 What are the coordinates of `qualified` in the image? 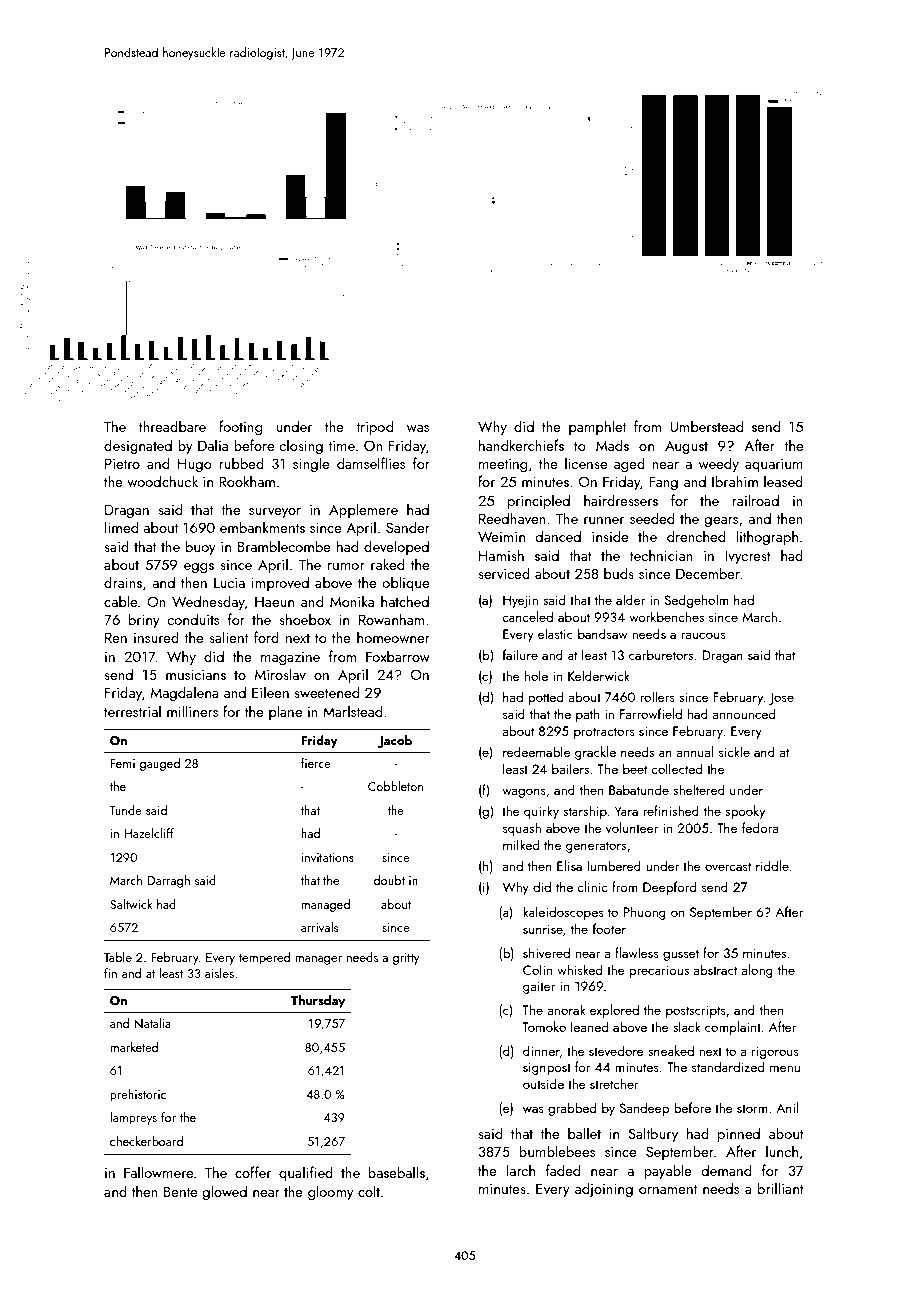 It's located at (306, 1173).
